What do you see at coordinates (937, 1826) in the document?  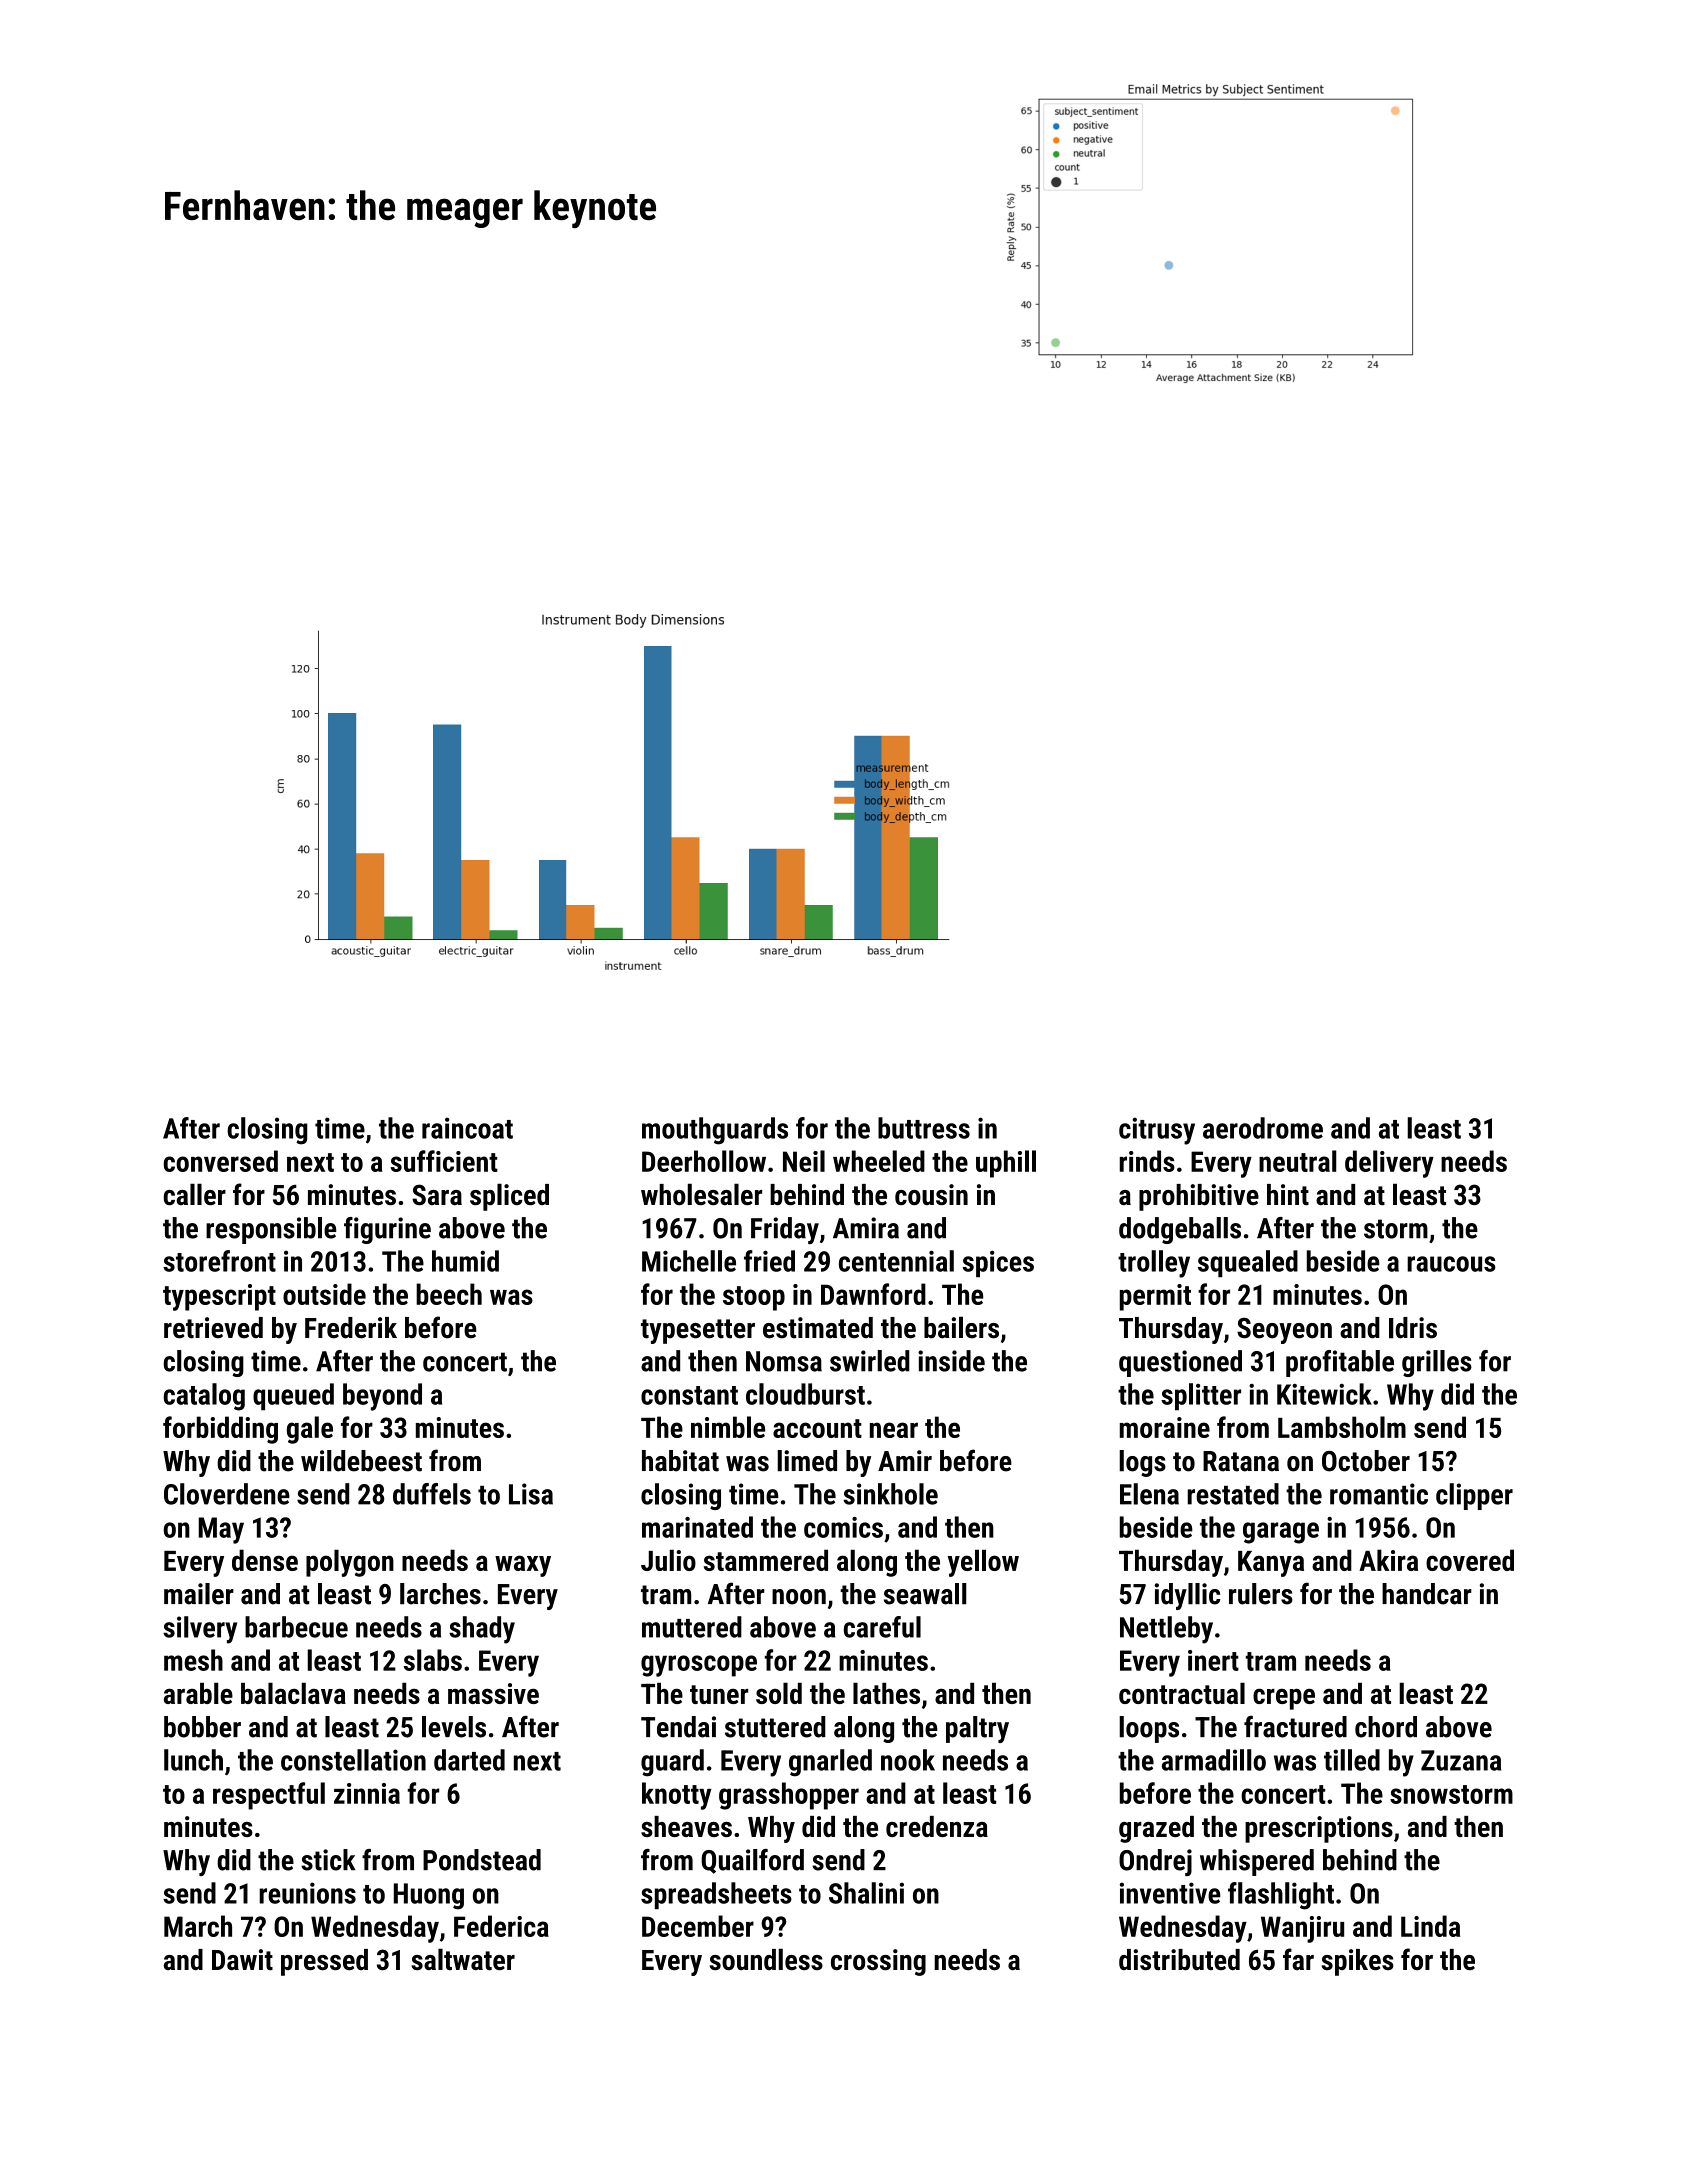 I see `credenza` at bounding box center [937, 1826].
